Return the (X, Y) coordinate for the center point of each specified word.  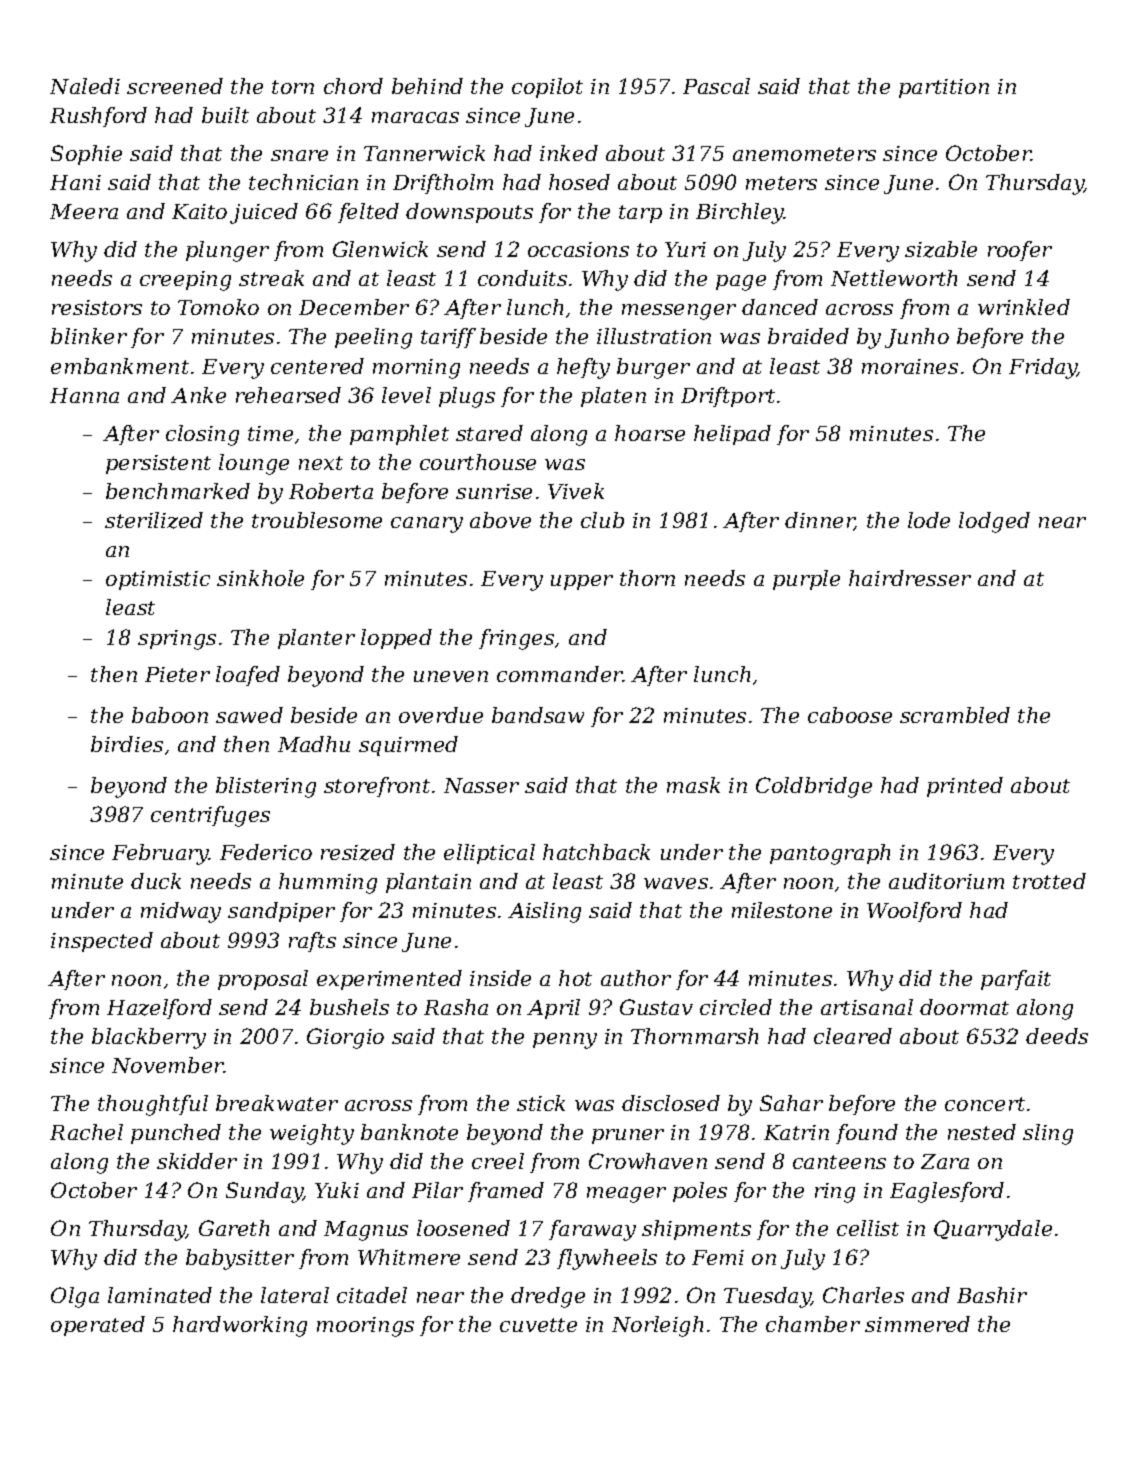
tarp (640, 214)
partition (944, 88)
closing (202, 435)
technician (303, 182)
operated (98, 1326)
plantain (428, 883)
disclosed (671, 1103)
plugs (467, 397)
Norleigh (657, 1326)
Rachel (86, 1132)
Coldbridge (814, 787)
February (160, 854)
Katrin (796, 1132)
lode (929, 520)
